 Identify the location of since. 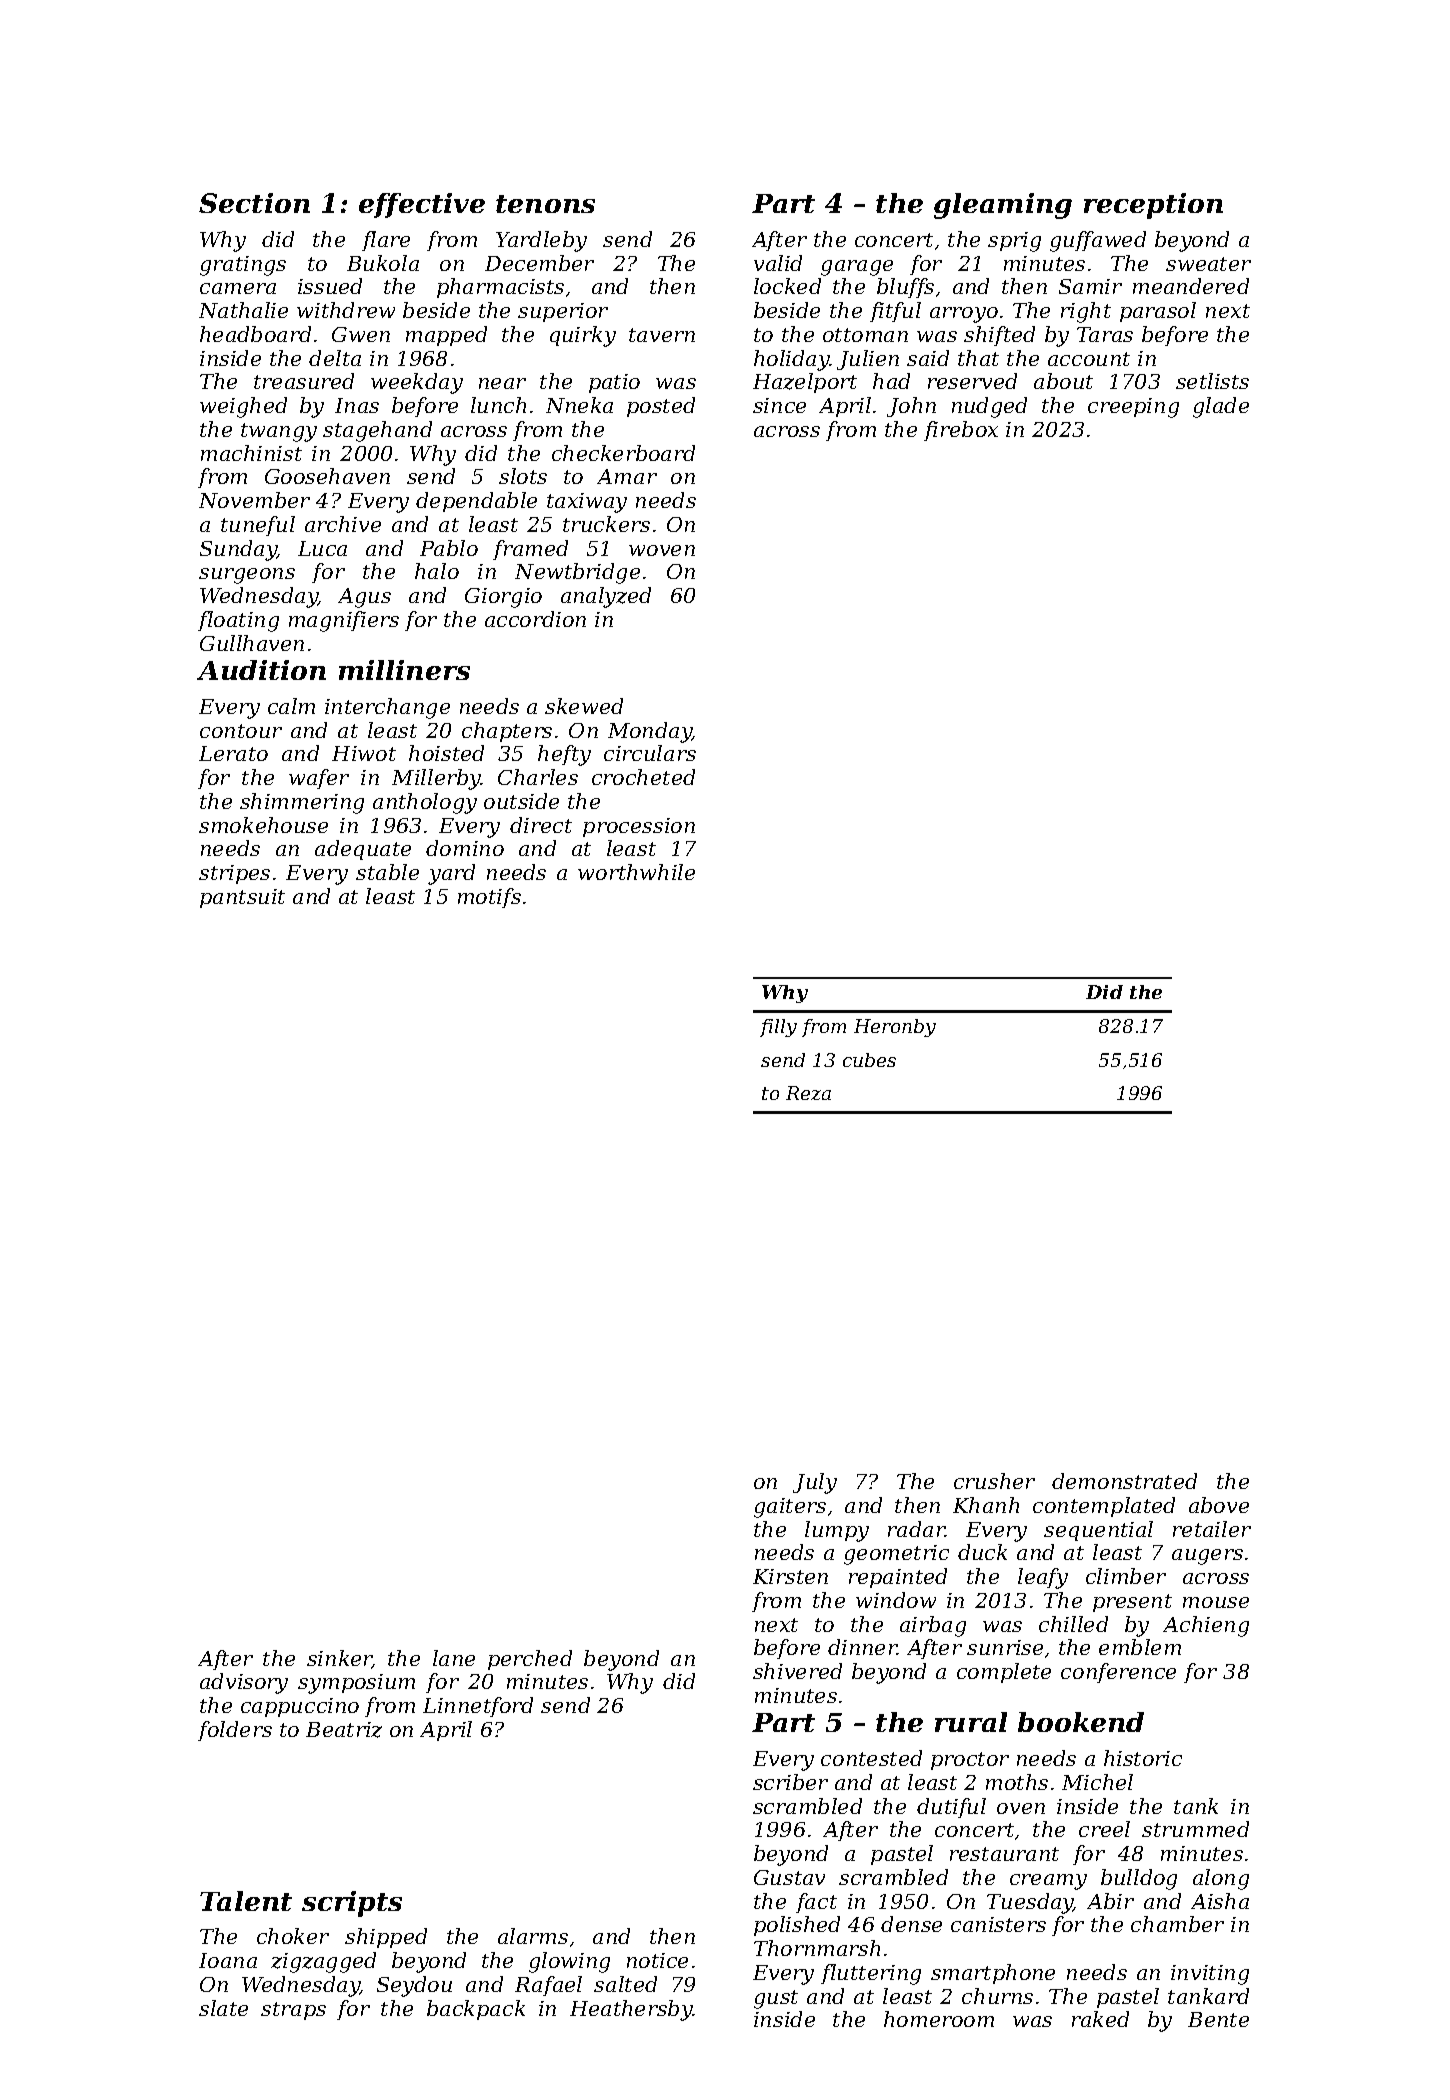
(779, 405).
